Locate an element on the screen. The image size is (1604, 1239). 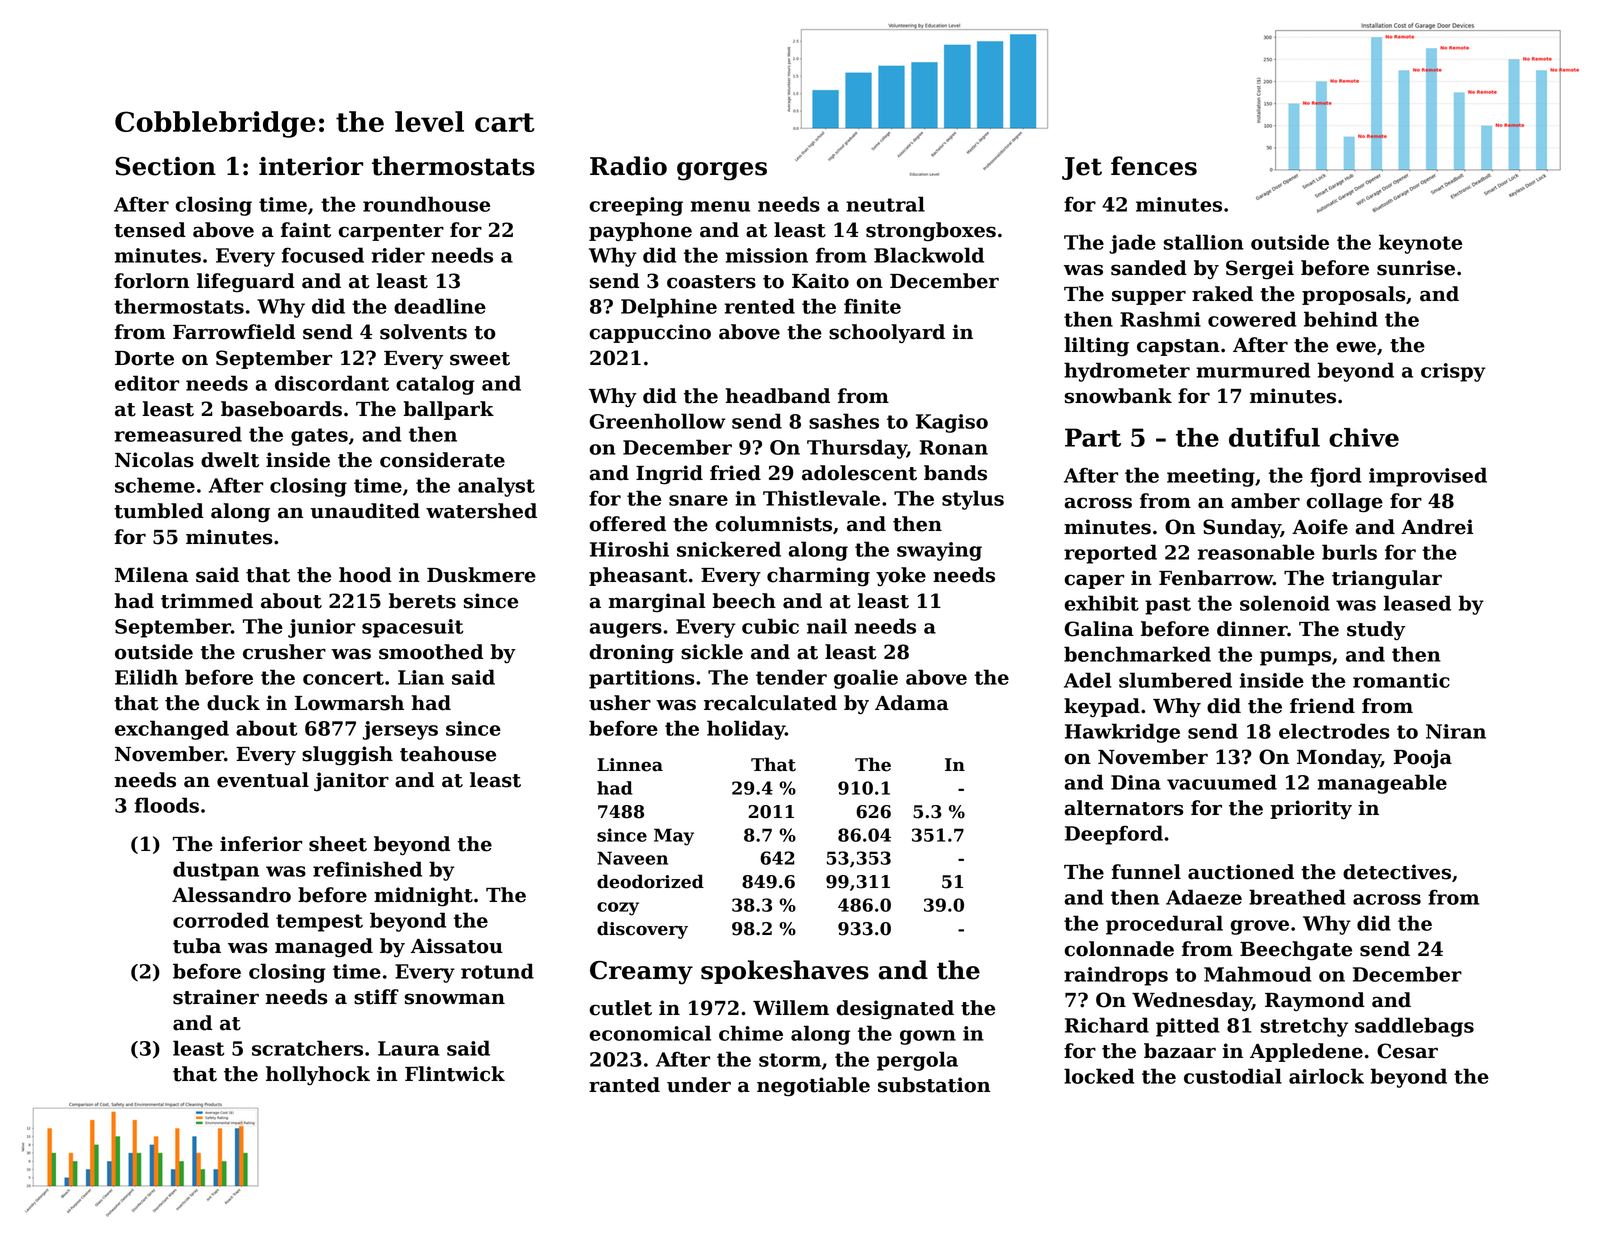
hollyhock is located at coordinates (318, 1075).
